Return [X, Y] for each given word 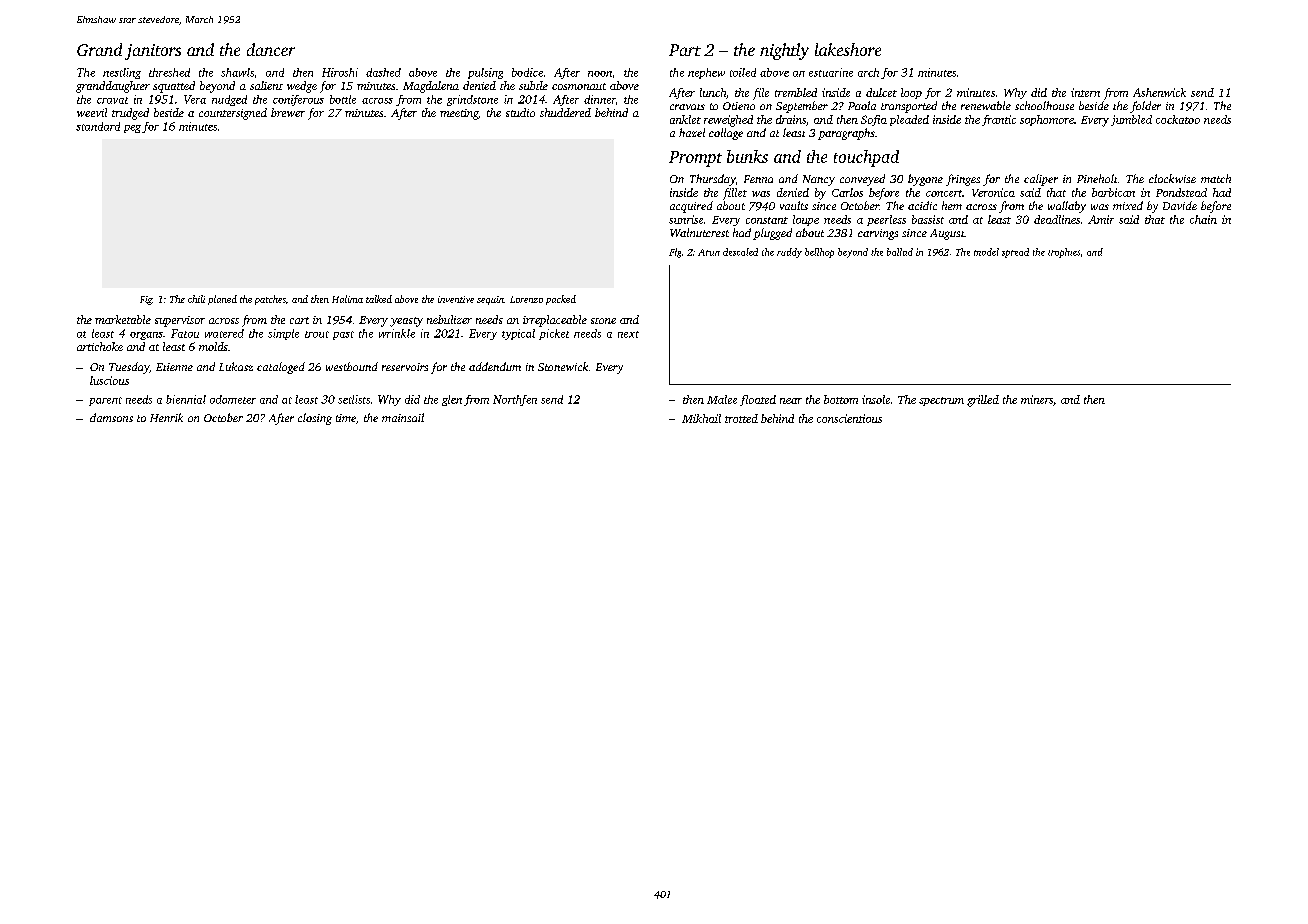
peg [132, 129]
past [343, 335]
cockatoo [1178, 119]
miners [1037, 399]
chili [196, 299]
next [628, 334]
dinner [599, 99]
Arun [709, 252]
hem [952, 205]
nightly [784, 51]
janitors [153, 52]
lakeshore [848, 49]
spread [1015, 253]
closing [315, 419]
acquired [691, 207]
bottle [343, 99]
